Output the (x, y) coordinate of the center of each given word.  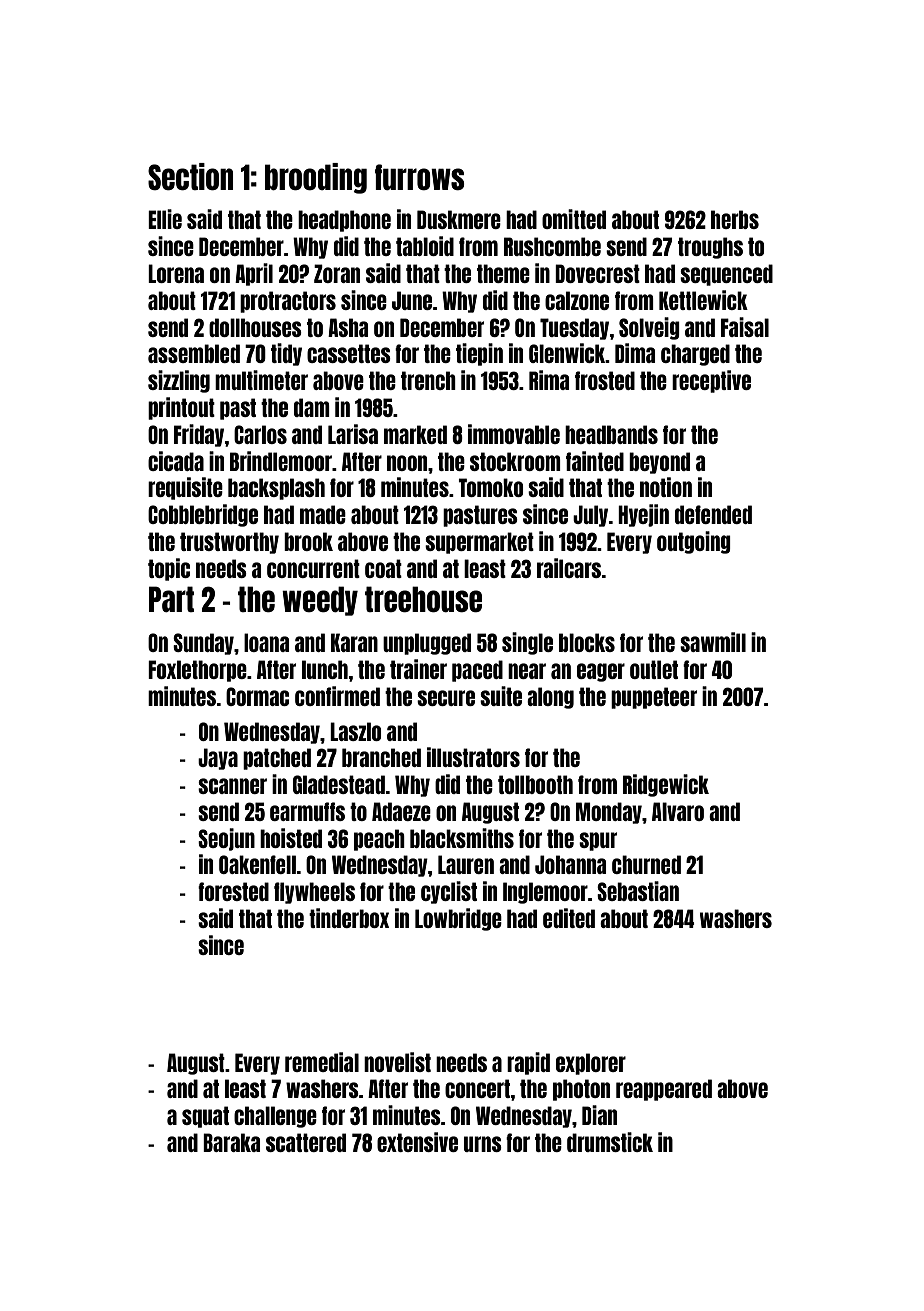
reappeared (664, 1090)
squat (205, 1117)
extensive (417, 1142)
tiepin (479, 354)
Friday (199, 435)
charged (695, 355)
